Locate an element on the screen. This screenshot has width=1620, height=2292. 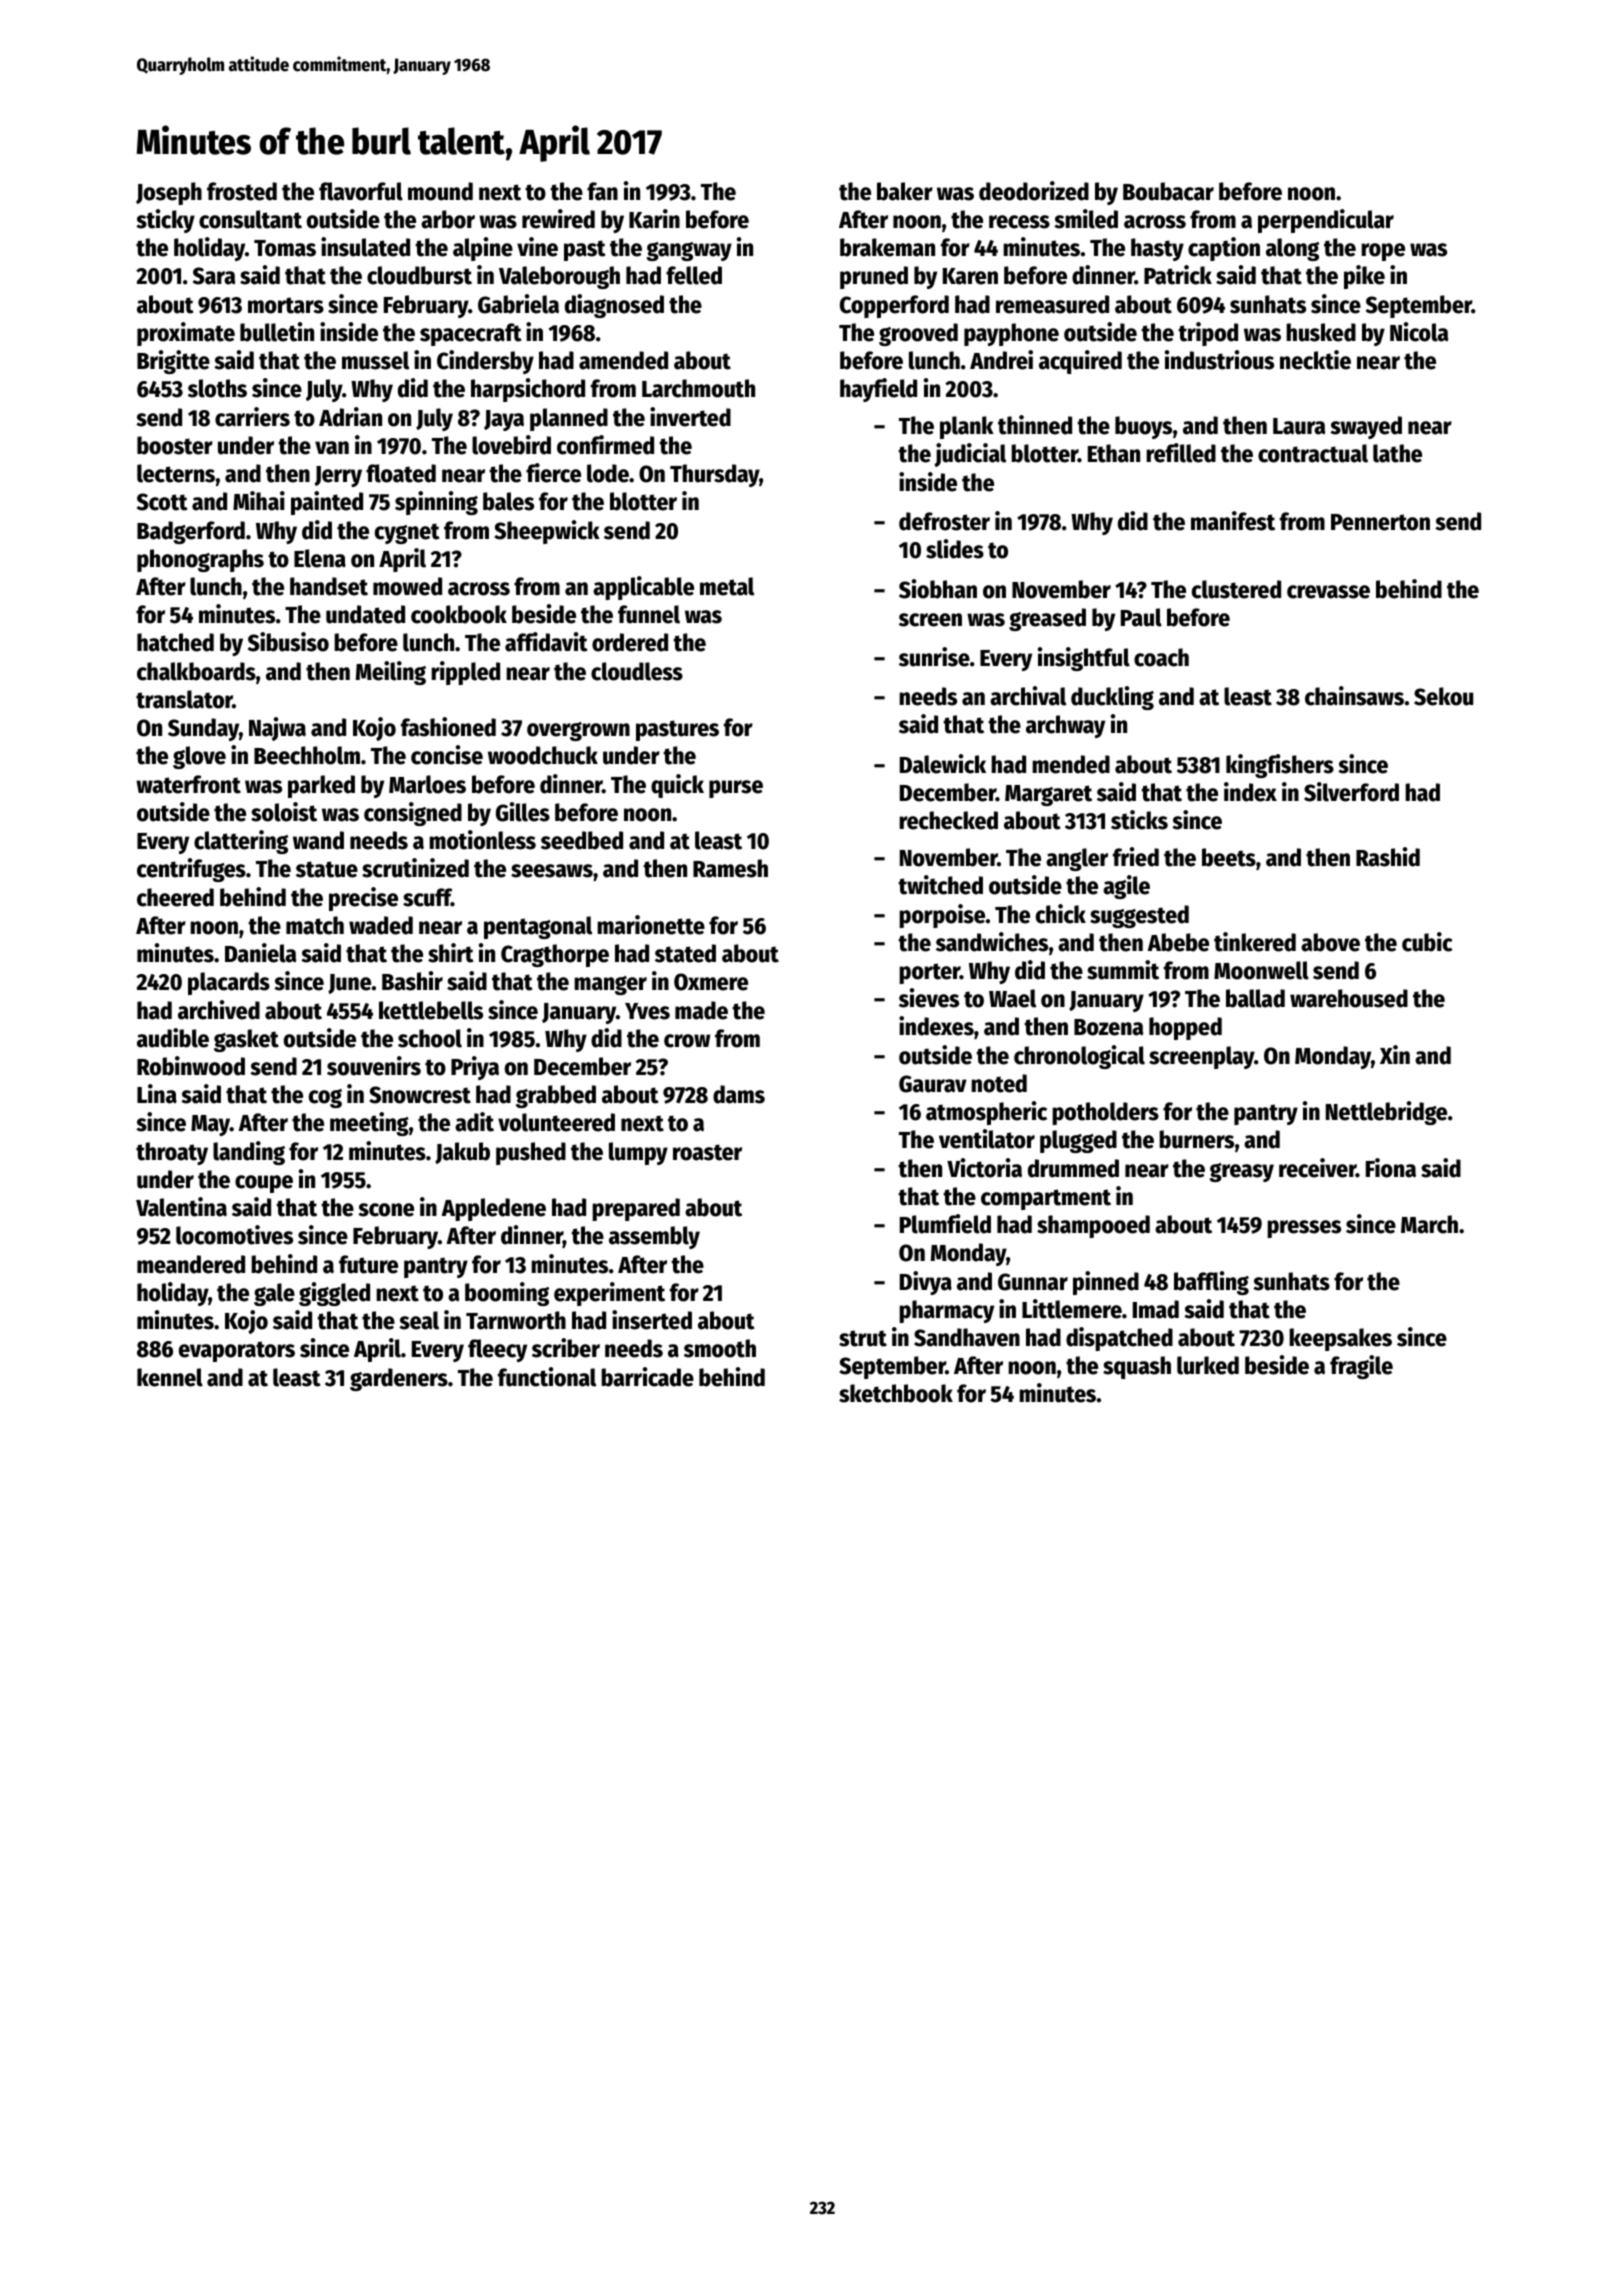
Tomas is located at coordinates (285, 248).
